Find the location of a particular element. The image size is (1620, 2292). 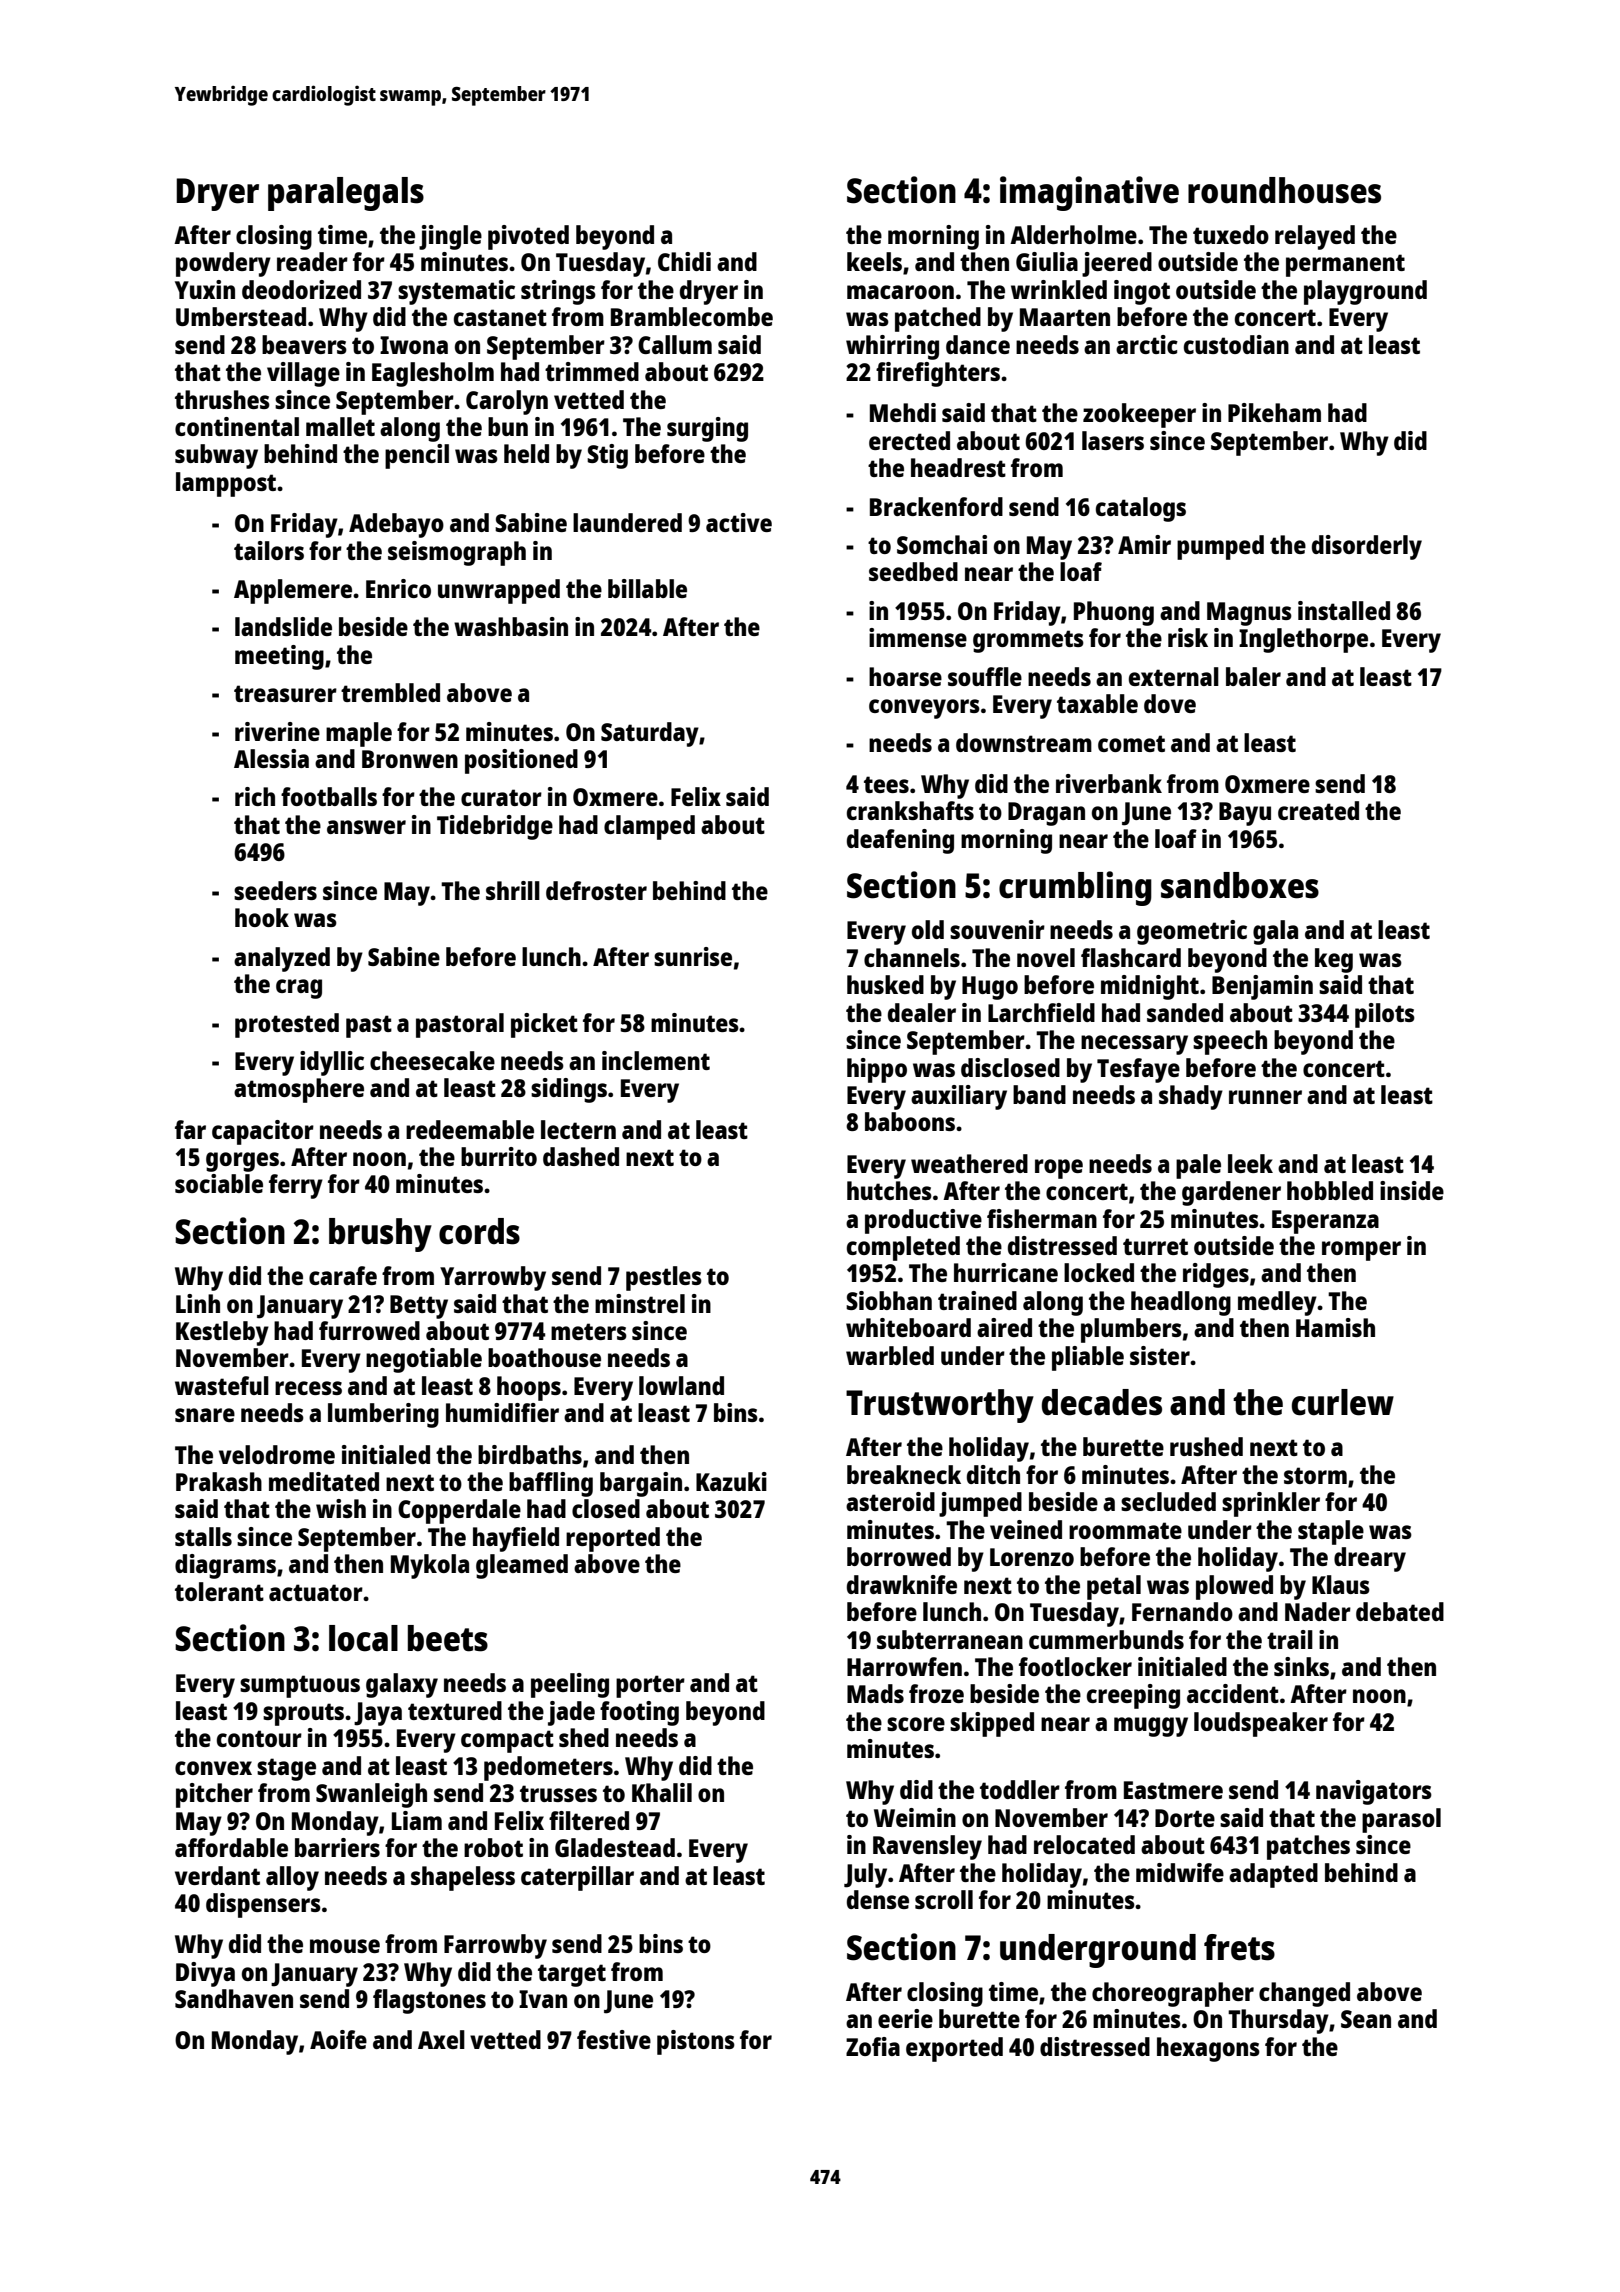

storm is located at coordinates (1315, 1475).
